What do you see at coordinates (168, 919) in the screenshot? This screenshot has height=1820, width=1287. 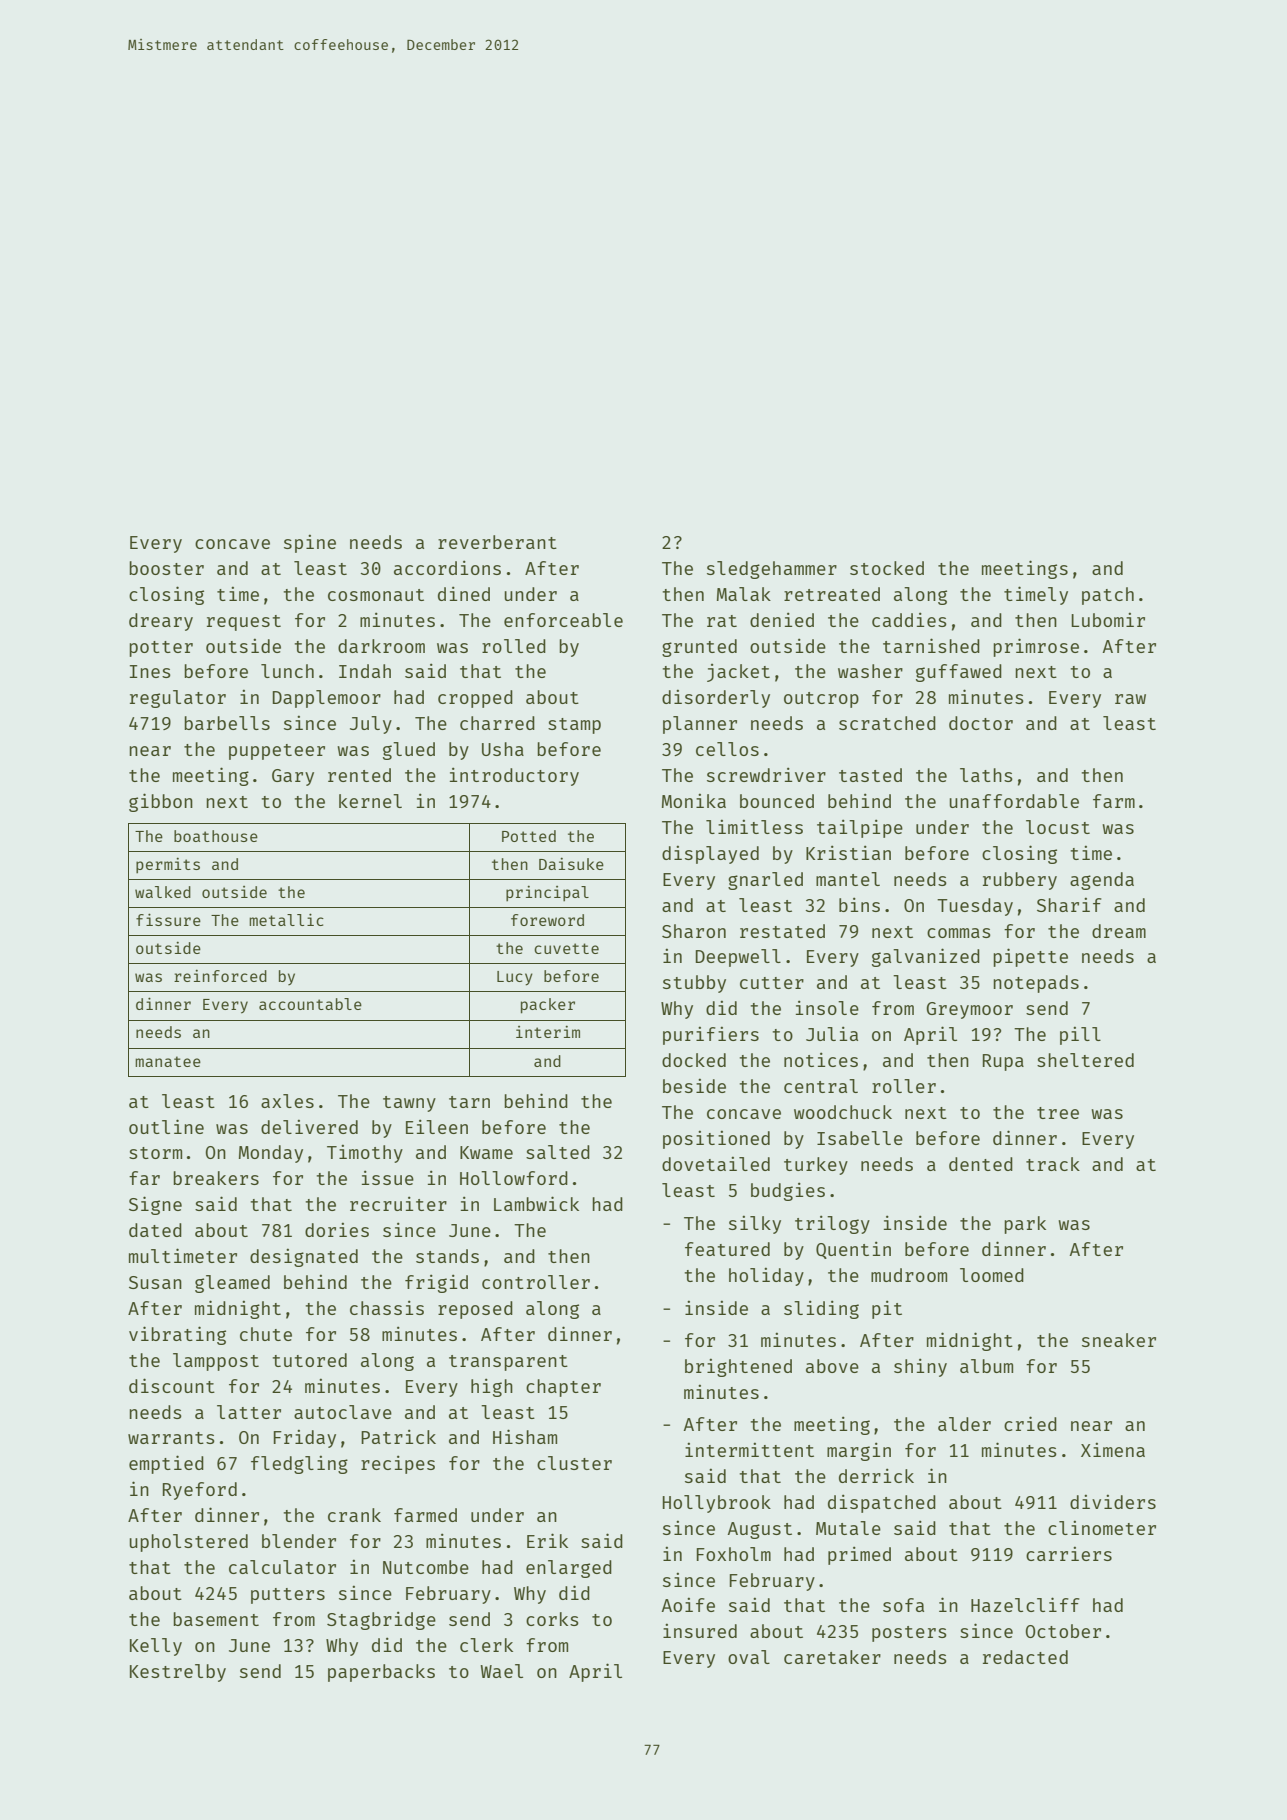 I see `fissure` at bounding box center [168, 919].
